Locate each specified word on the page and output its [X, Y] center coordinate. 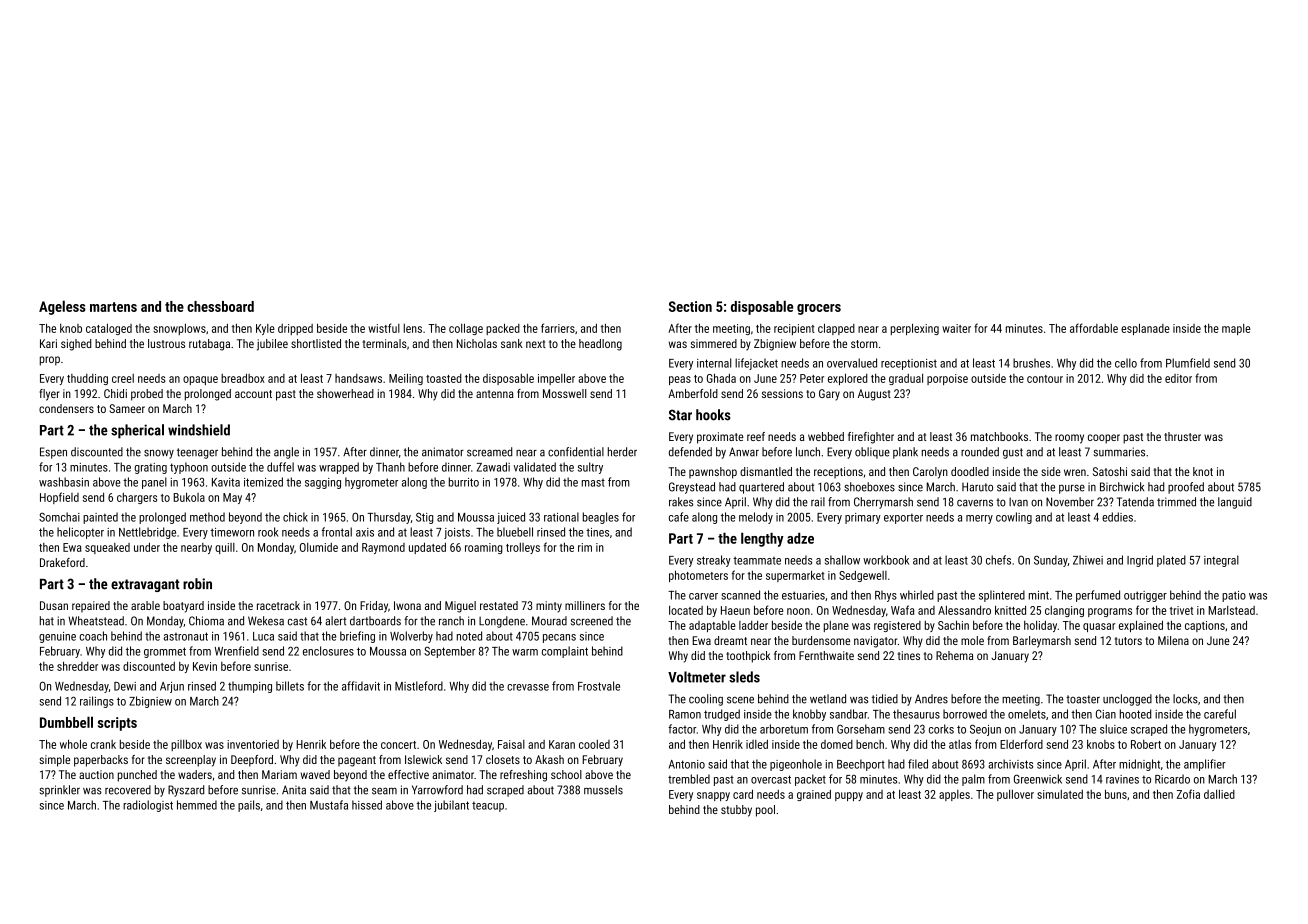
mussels [603, 790]
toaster [1083, 699]
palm [973, 780]
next [536, 344]
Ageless [62, 307]
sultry [590, 468]
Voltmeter [697, 677]
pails [249, 806]
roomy [1069, 439]
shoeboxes [869, 487]
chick [295, 517]
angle [286, 453]
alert [335, 621]
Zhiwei [1088, 560]
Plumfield [1188, 363]
